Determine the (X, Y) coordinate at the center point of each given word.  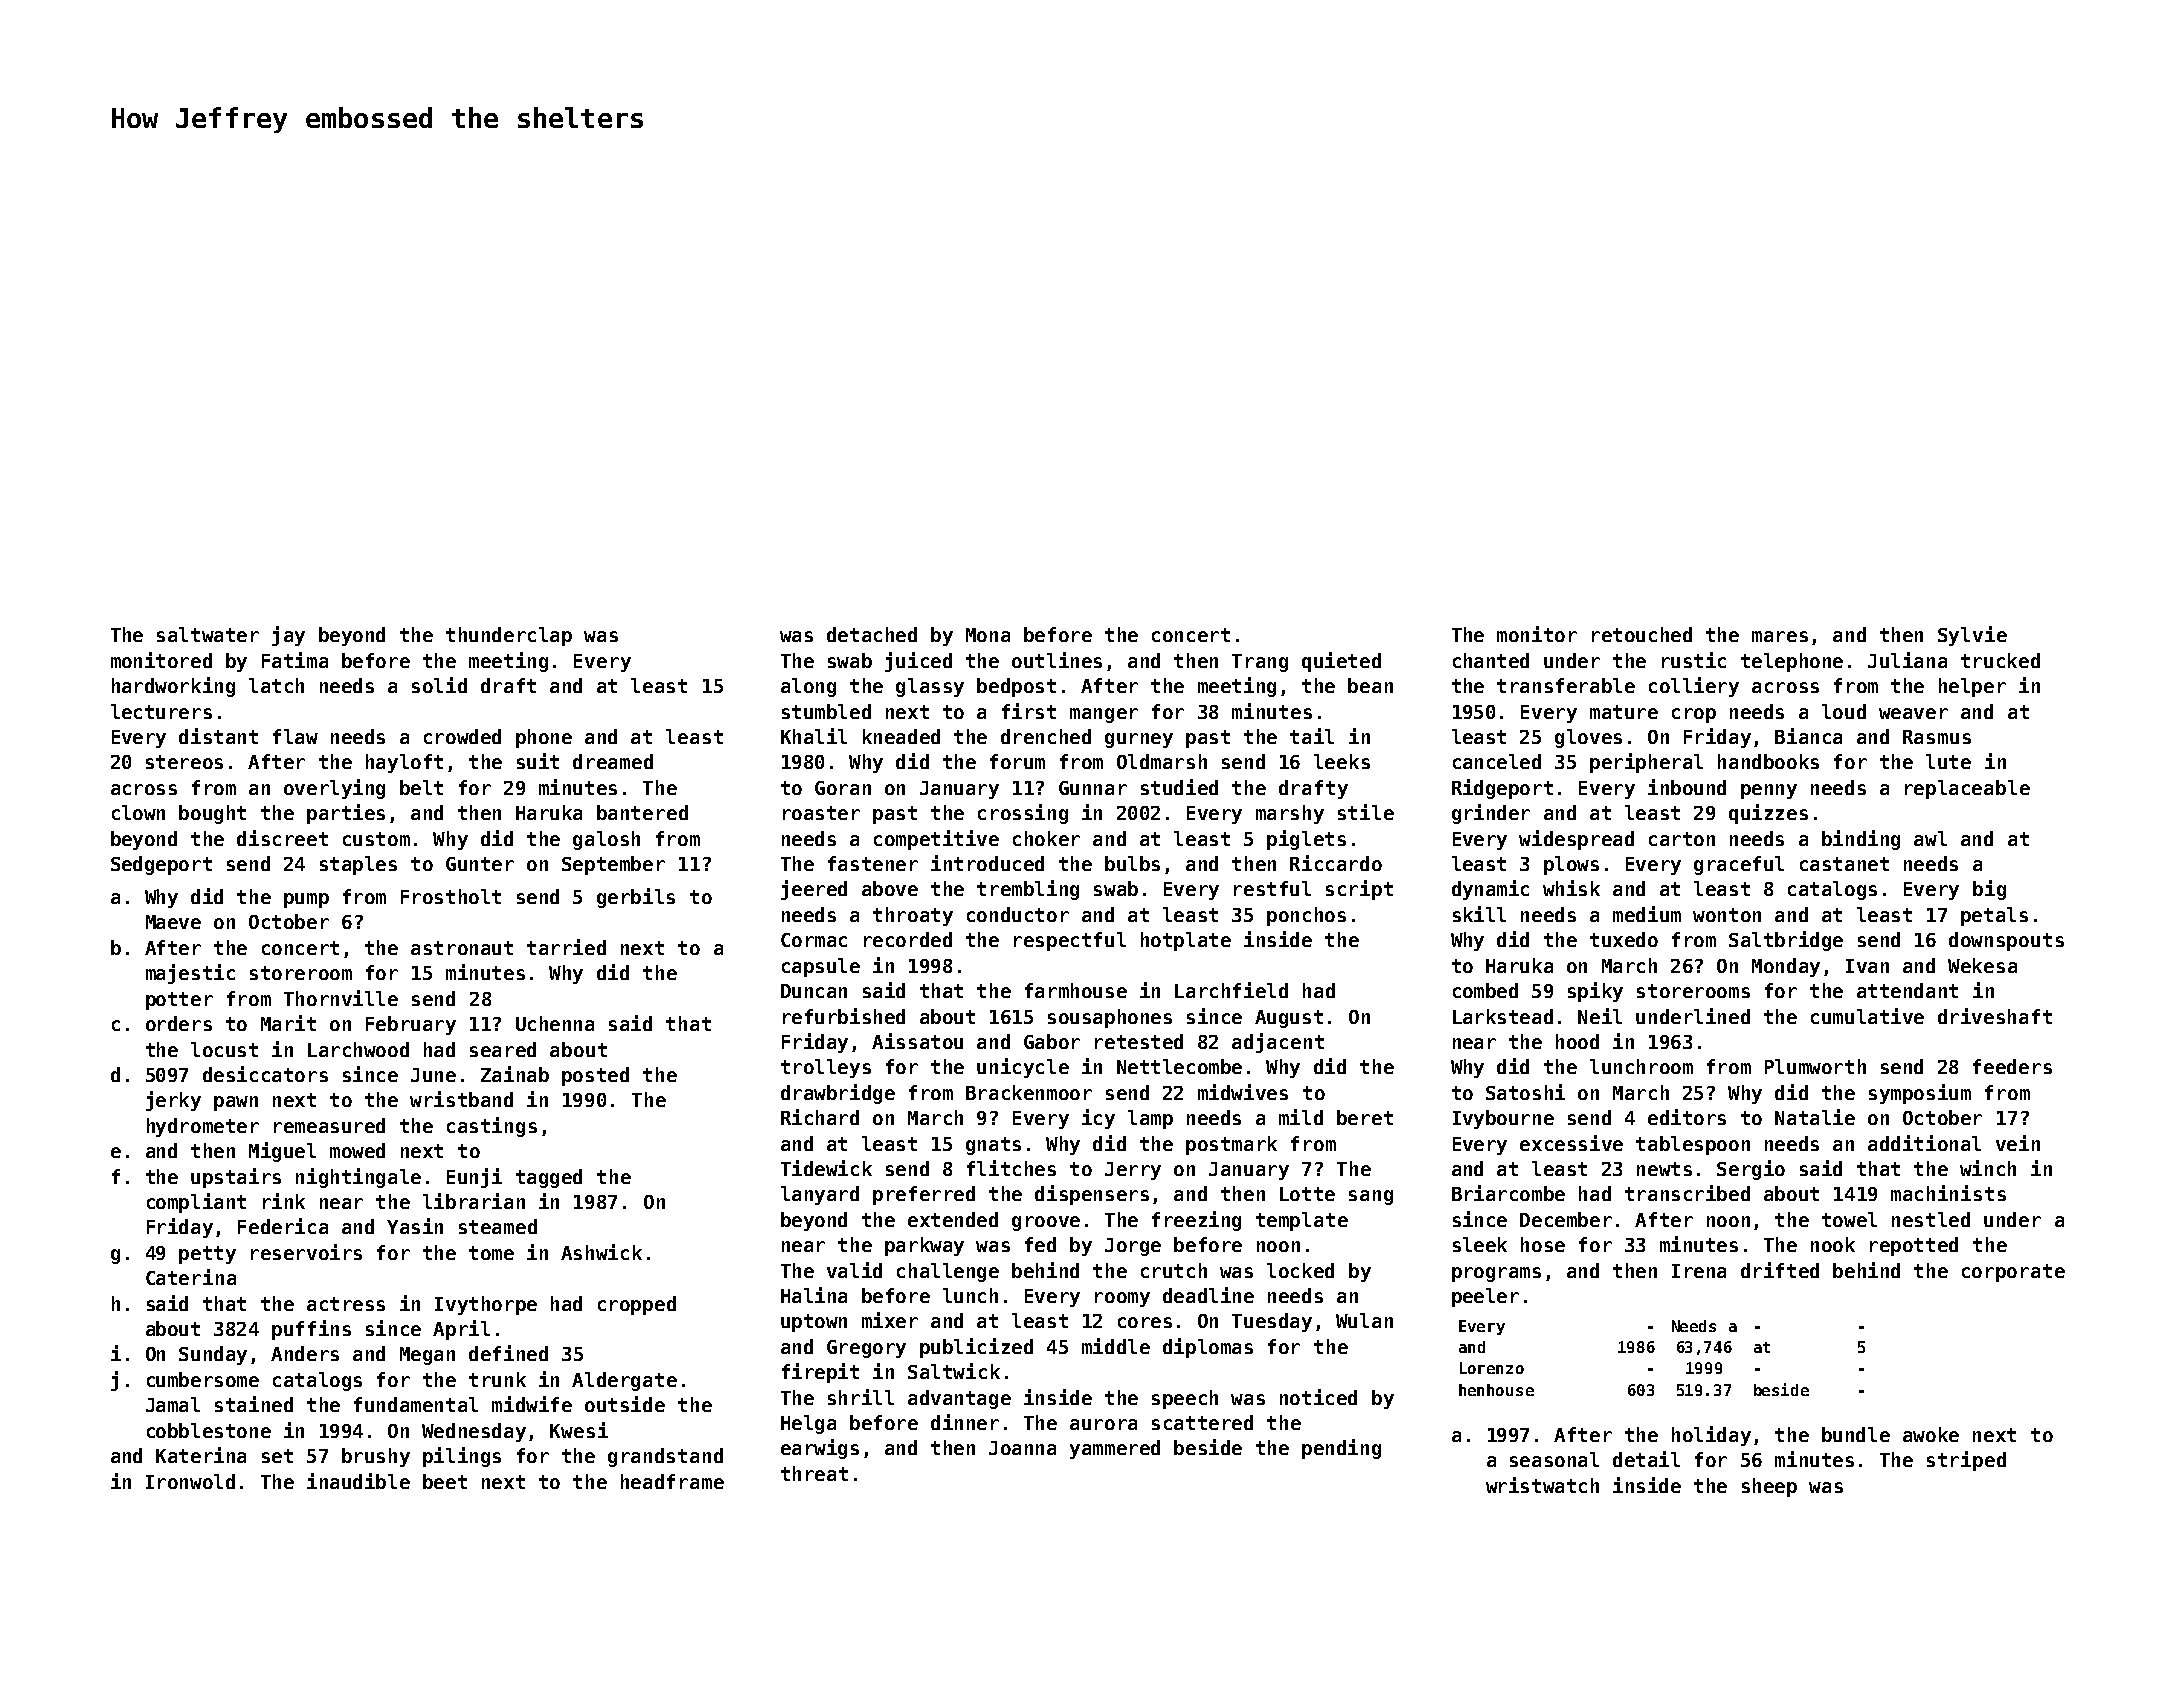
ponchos (1306, 916)
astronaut (462, 948)
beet (445, 1481)
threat (814, 1473)
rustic (1694, 660)
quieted (1341, 662)
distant (218, 736)
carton (1682, 839)
